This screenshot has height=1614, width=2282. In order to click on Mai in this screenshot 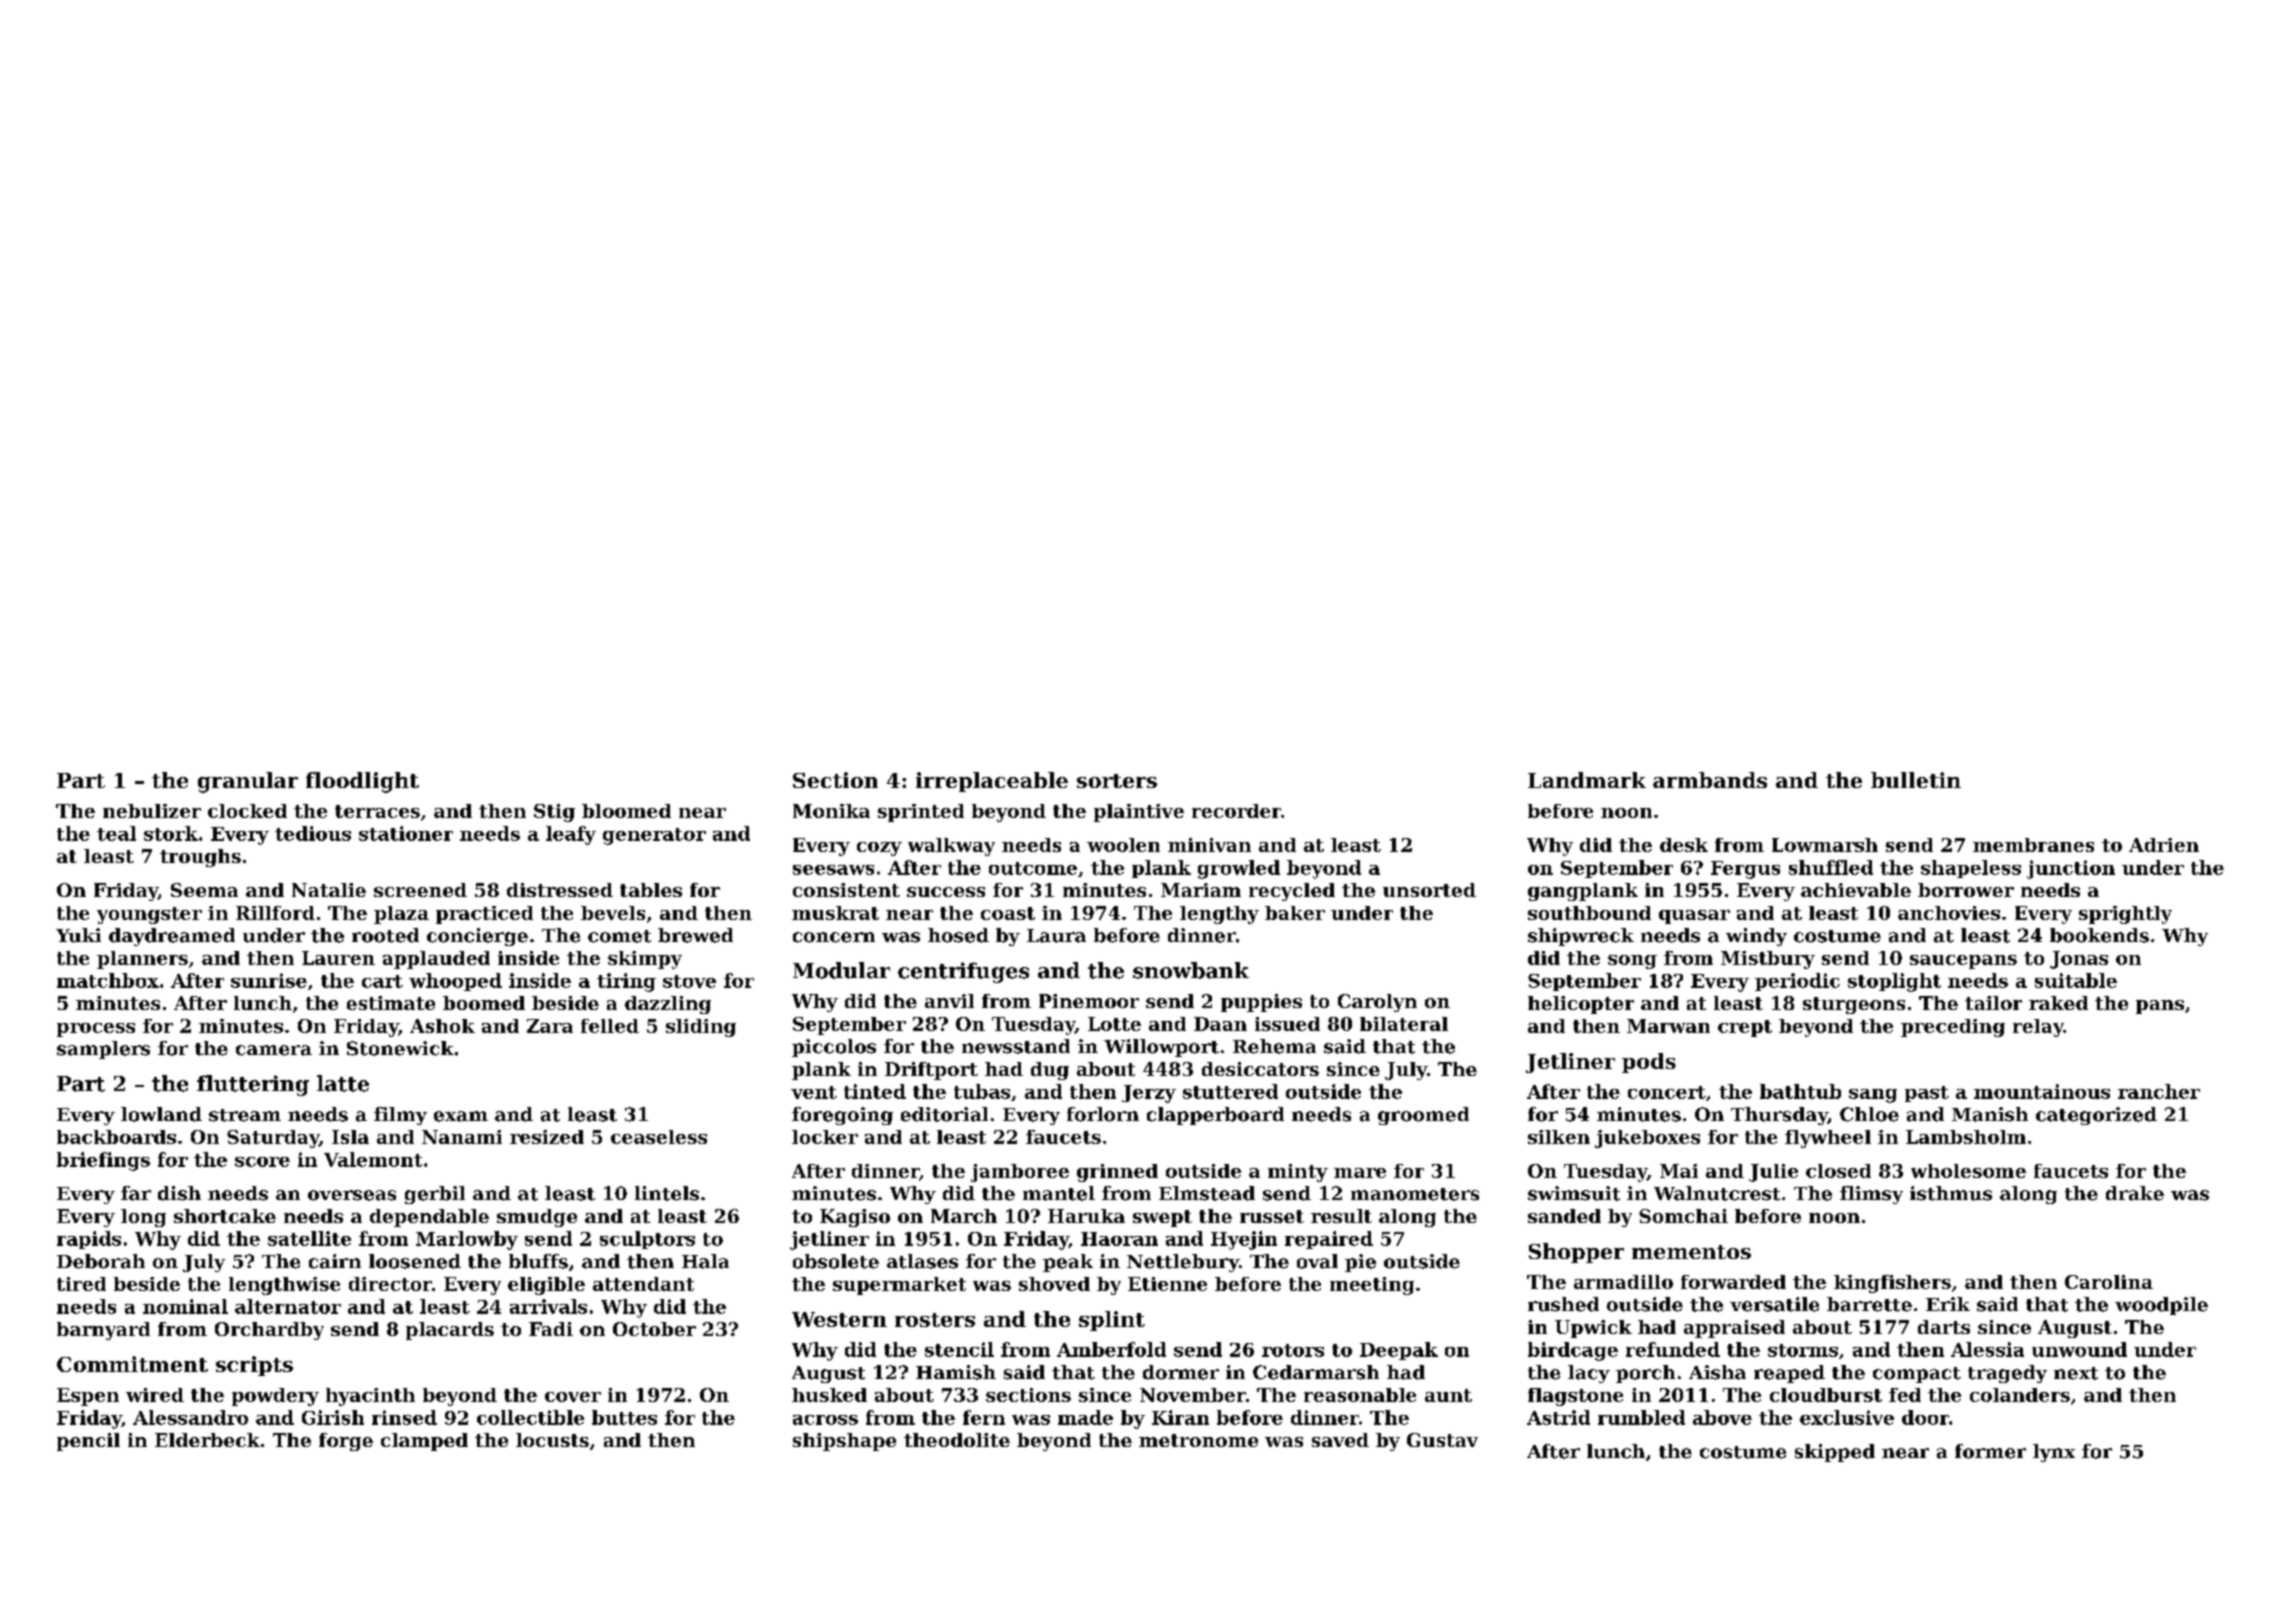, I will do `click(1679, 1171)`.
